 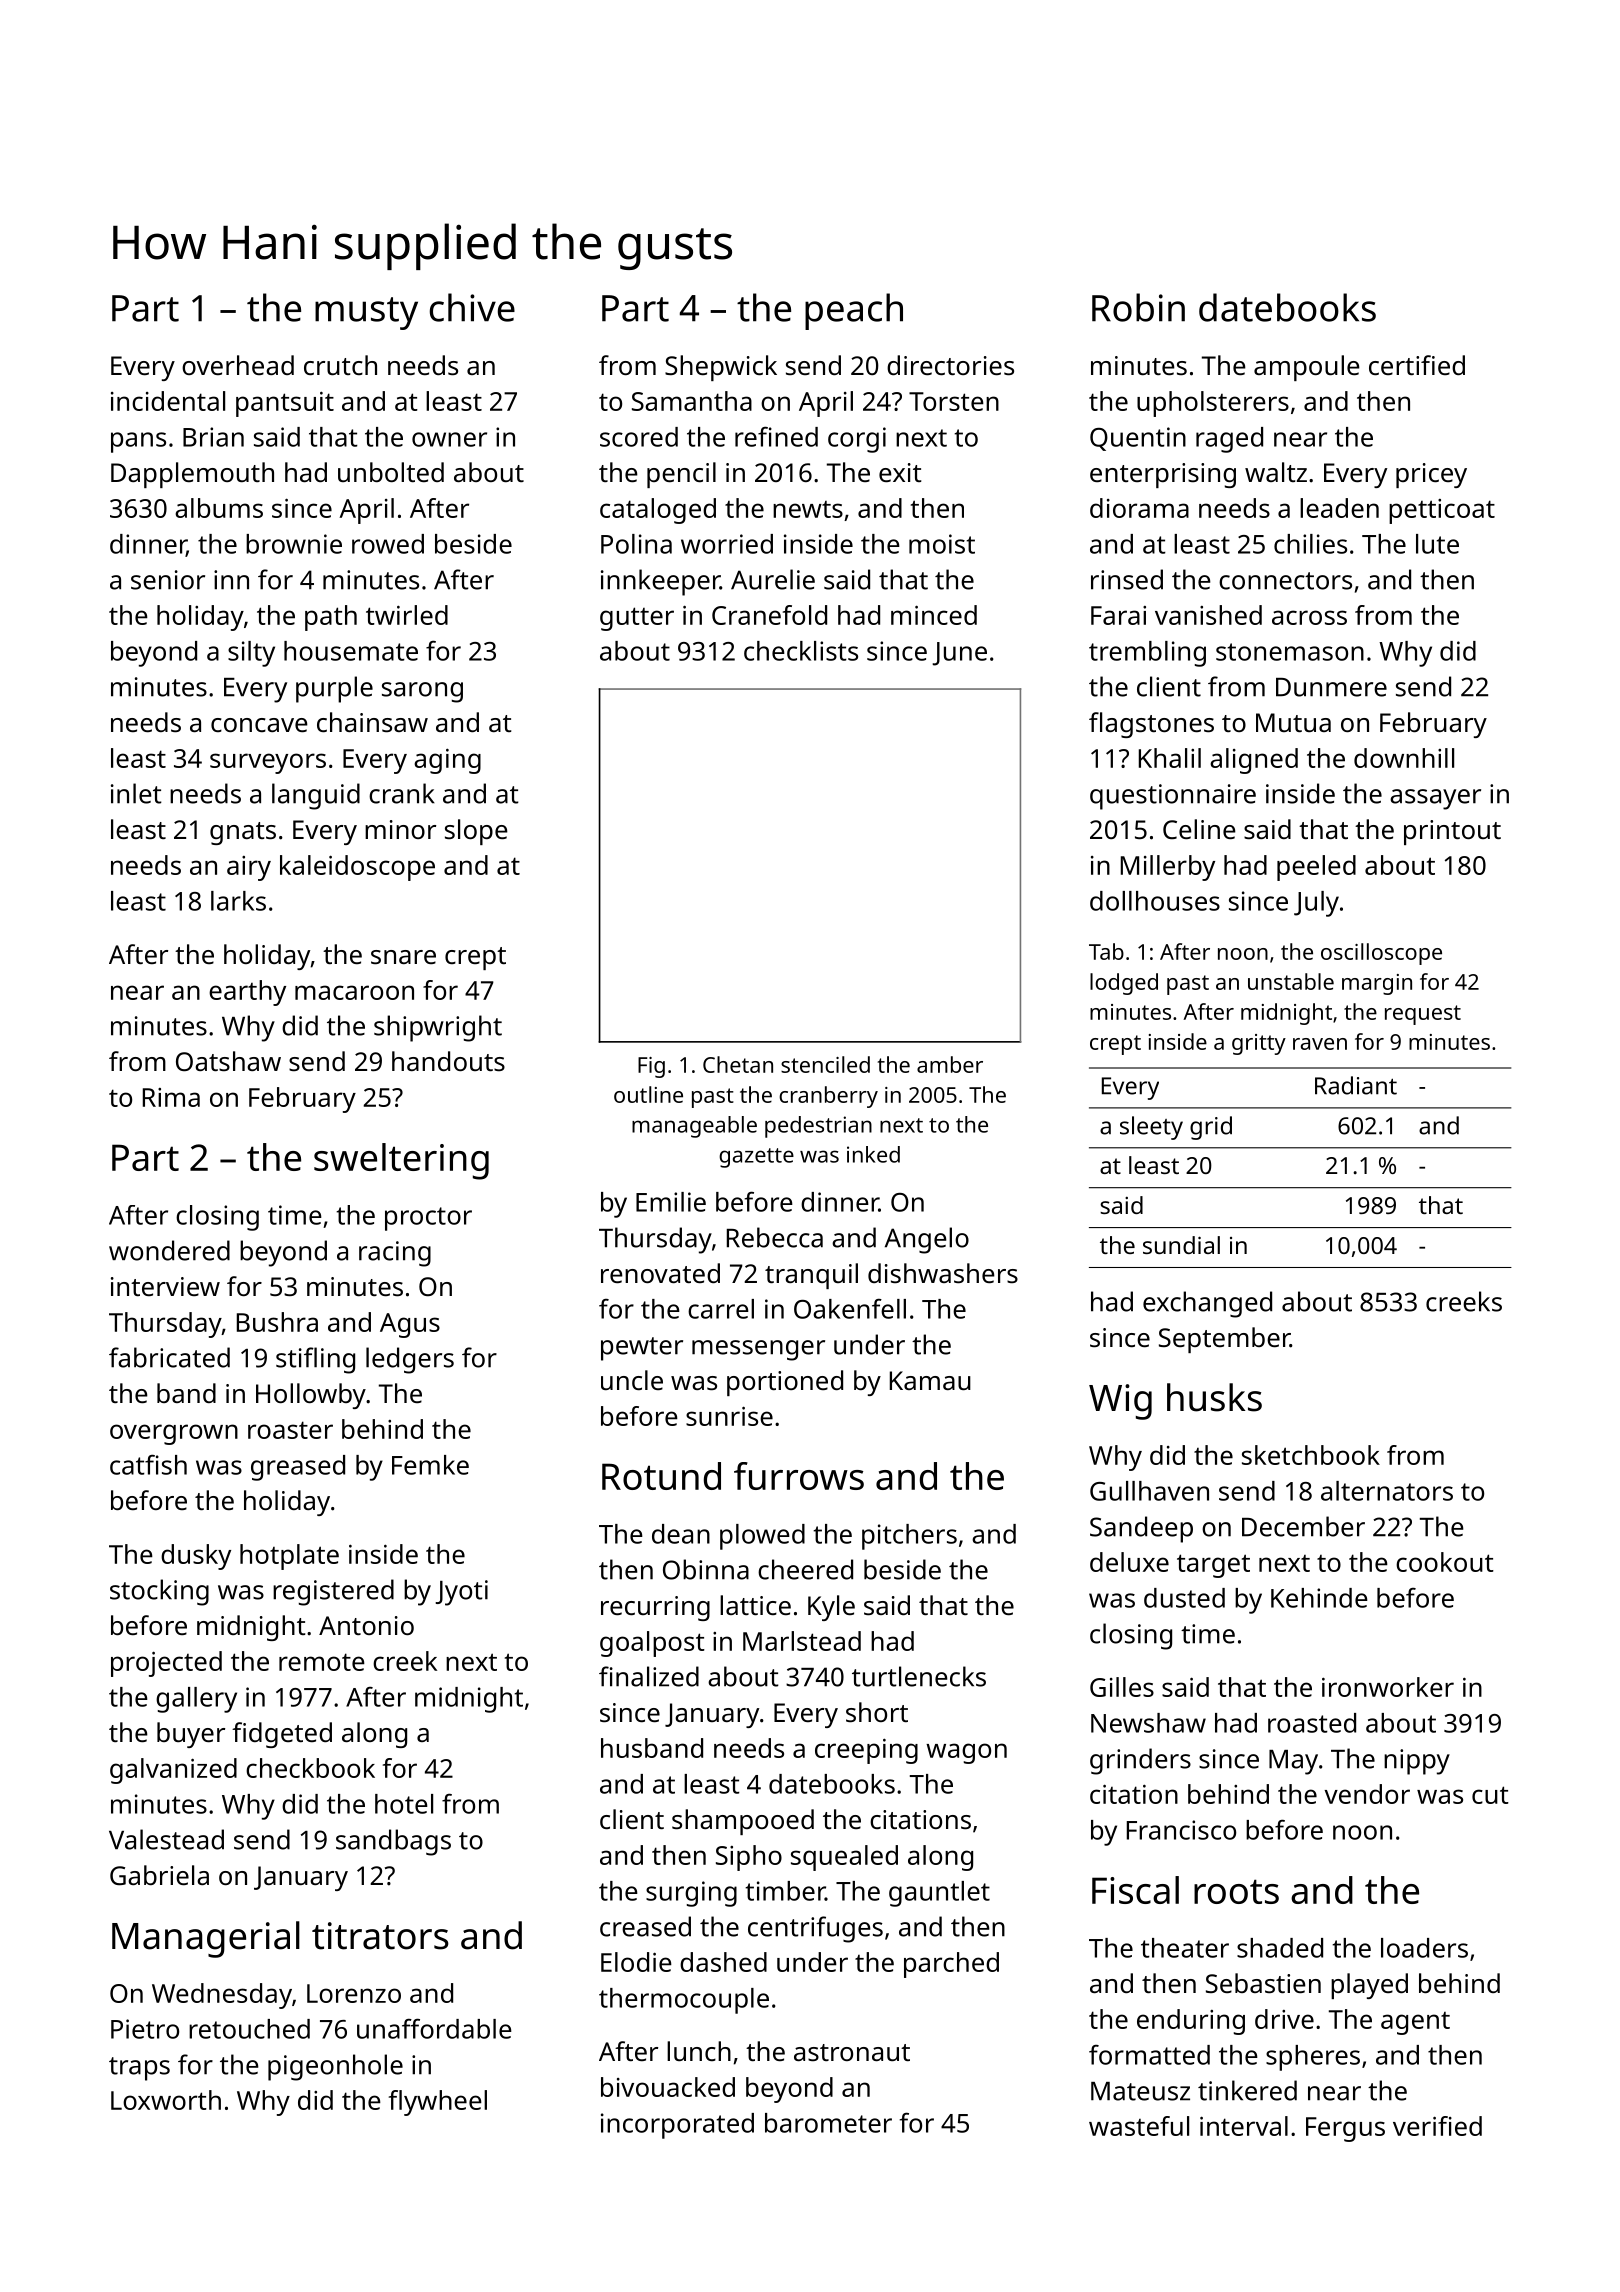 What do you see at coordinates (366, 313) in the document?
I see `musty` at bounding box center [366, 313].
